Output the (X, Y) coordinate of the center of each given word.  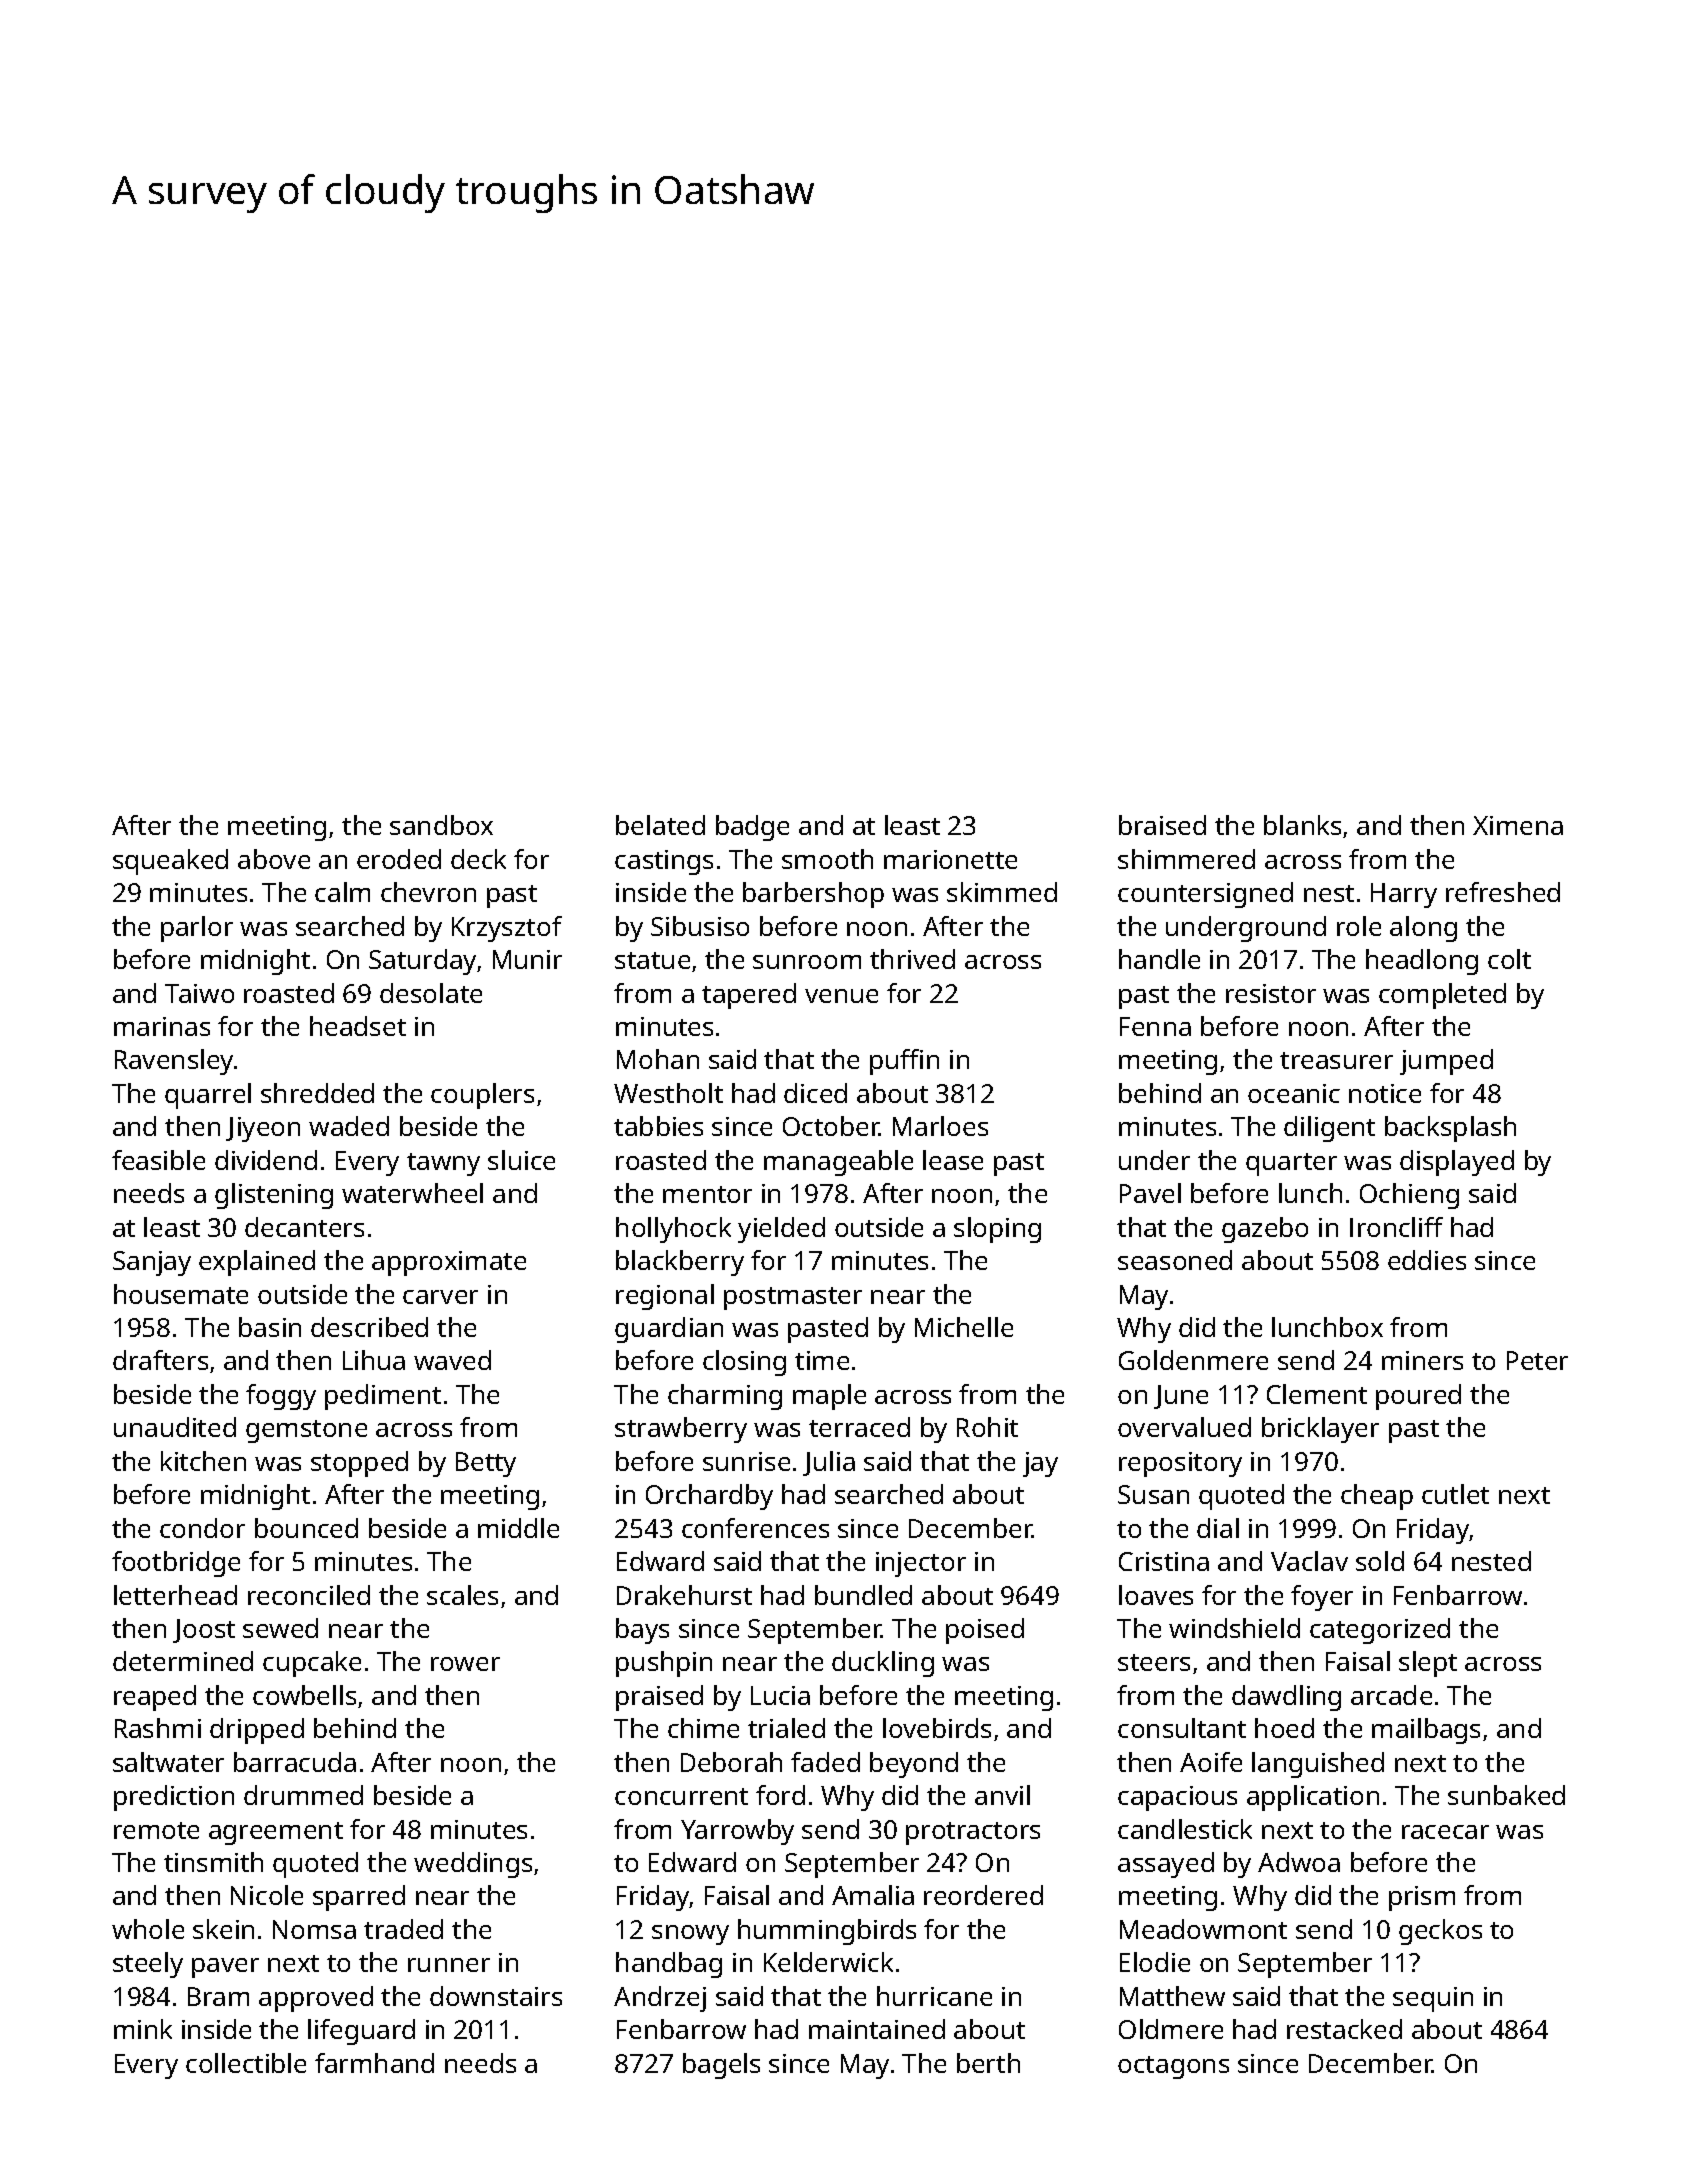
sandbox (441, 825)
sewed (280, 1628)
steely (148, 1965)
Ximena (1518, 825)
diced (815, 1093)
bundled (863, 1595)
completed (1442, 996)
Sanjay (152, 1263)
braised (1162, 825)
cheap (1377, 1497)
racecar (1445, 1832)
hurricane (934, 1996)
